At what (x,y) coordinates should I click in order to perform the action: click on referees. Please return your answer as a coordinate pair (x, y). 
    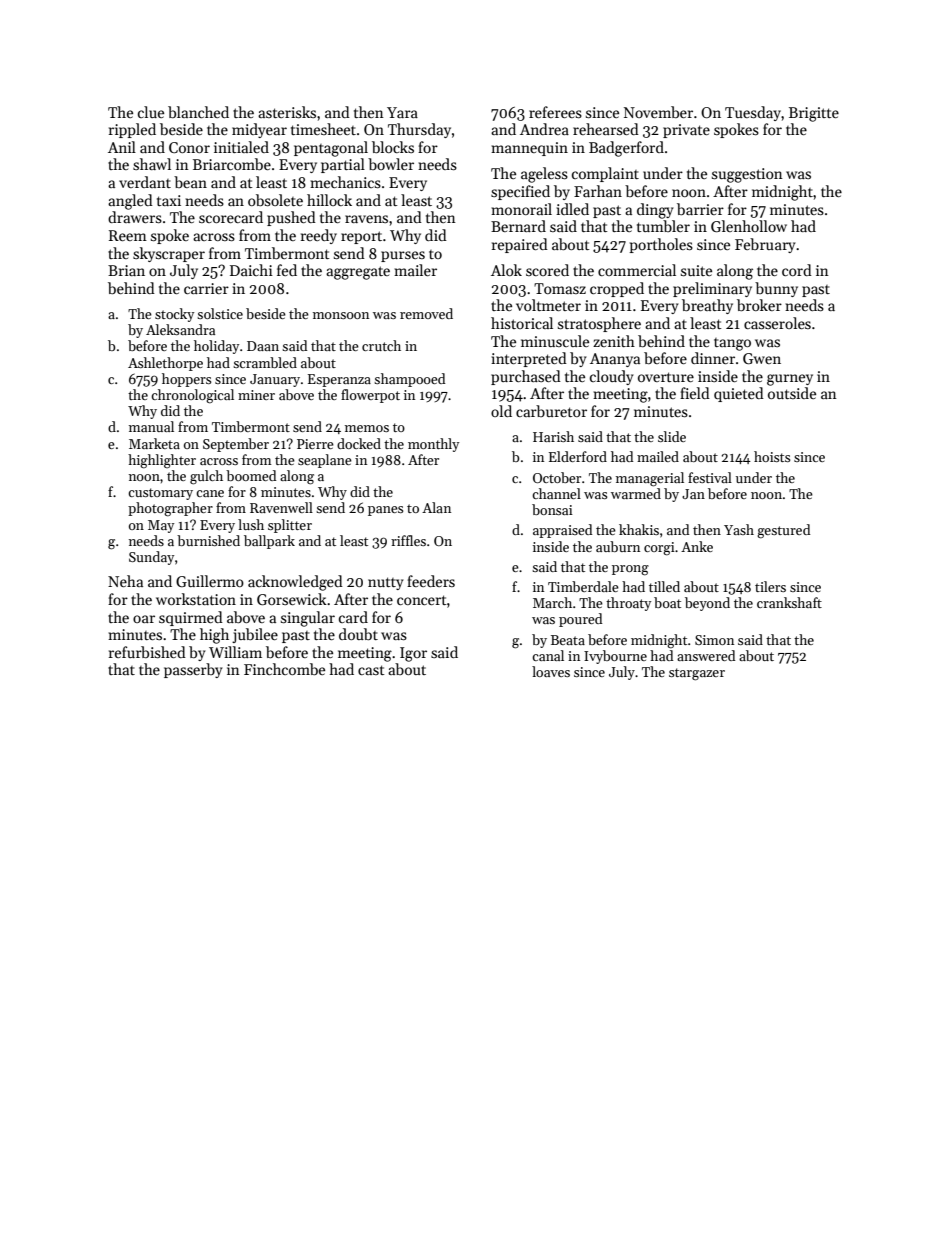
    Looking at the image, I should click on (555, 112).
